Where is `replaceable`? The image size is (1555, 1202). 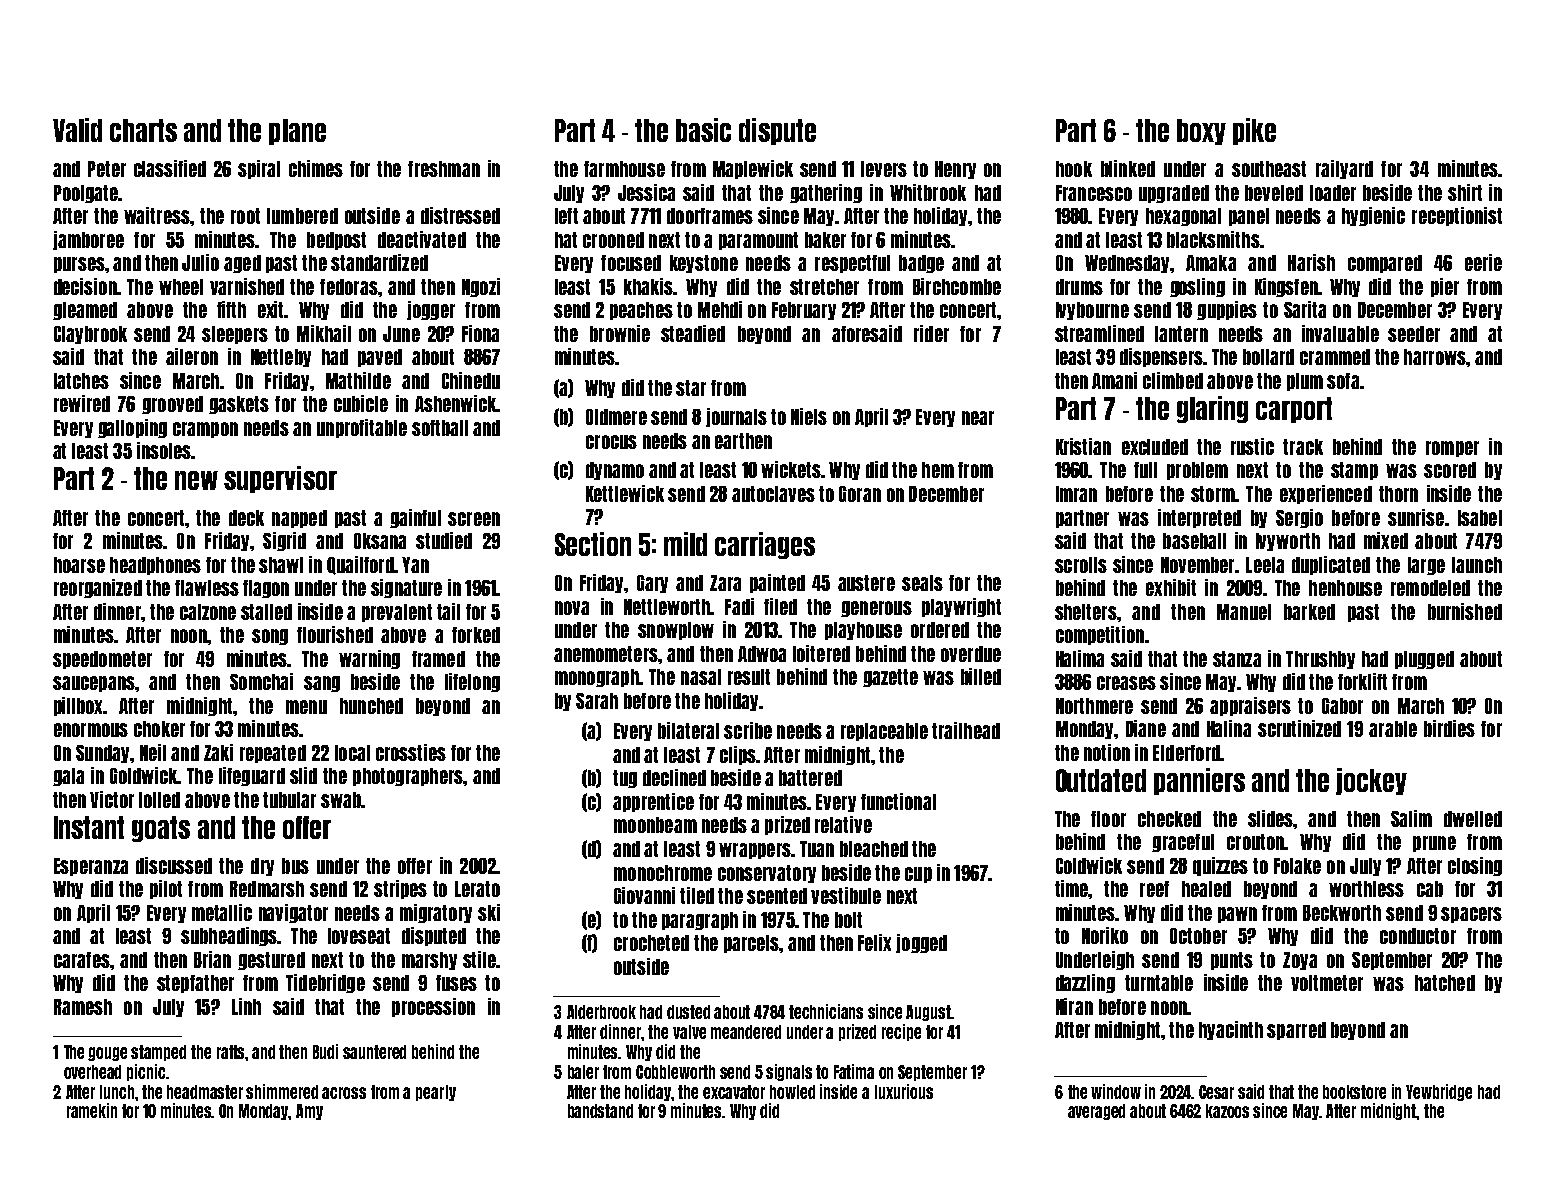 replaceable is located at coordinates (884, 732).
